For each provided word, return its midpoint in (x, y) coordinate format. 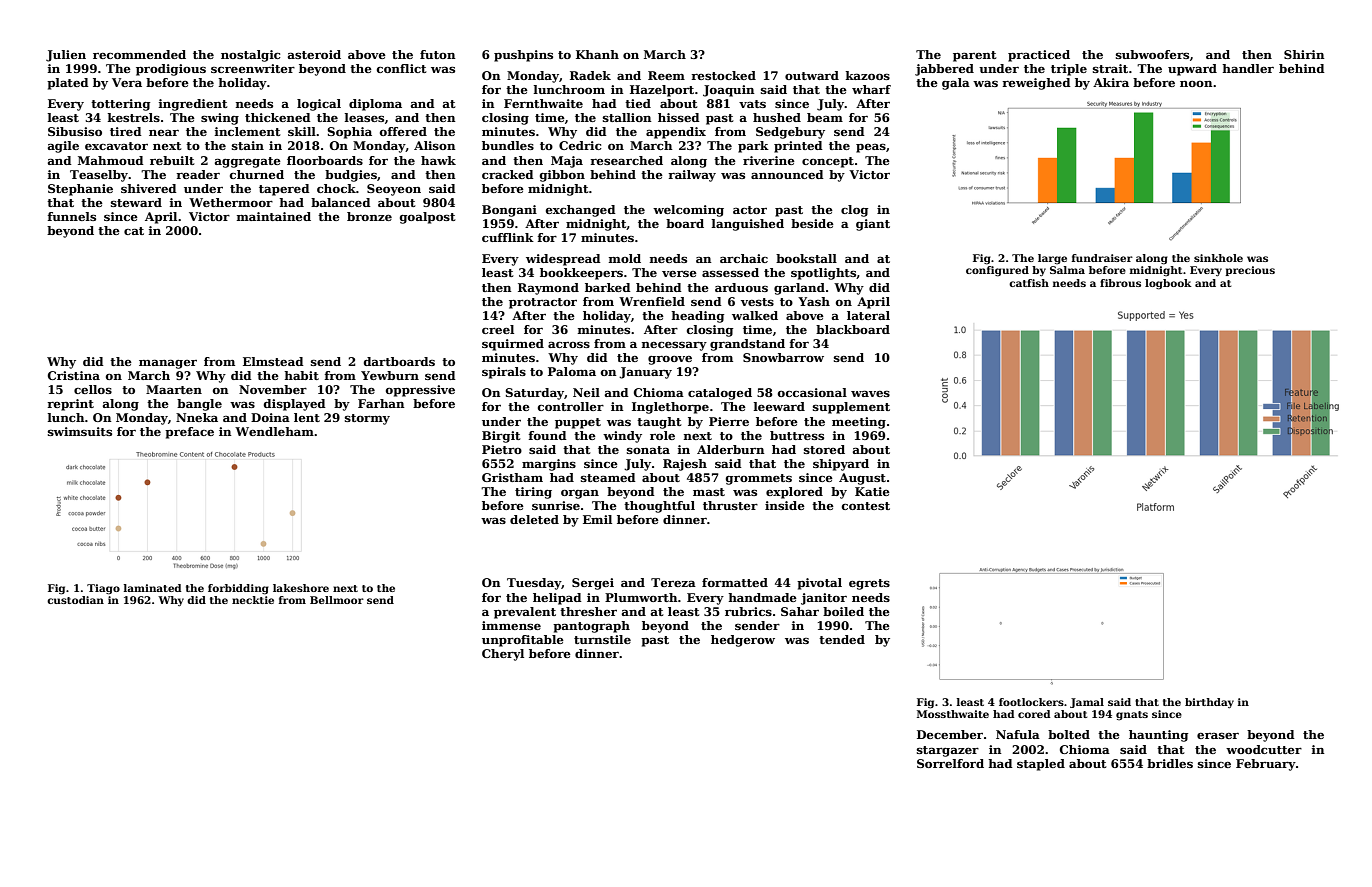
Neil (586, 392)
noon (1196, 84)
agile (63, 147)
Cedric (580, 145)
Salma (1067, 270)
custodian (75, 600)
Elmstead (273, 361)
